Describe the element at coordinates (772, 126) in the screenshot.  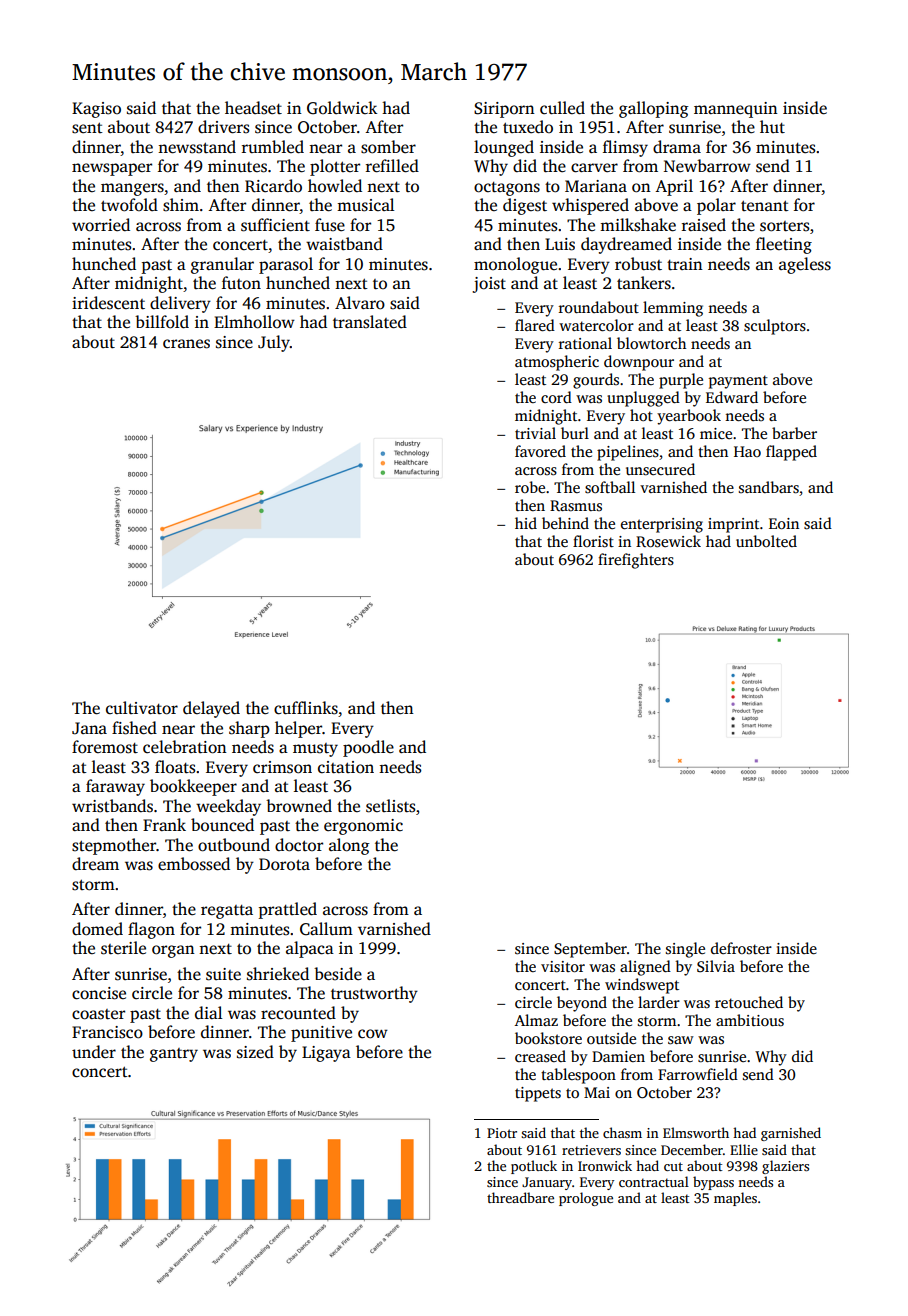
I see `hut` at that location.
